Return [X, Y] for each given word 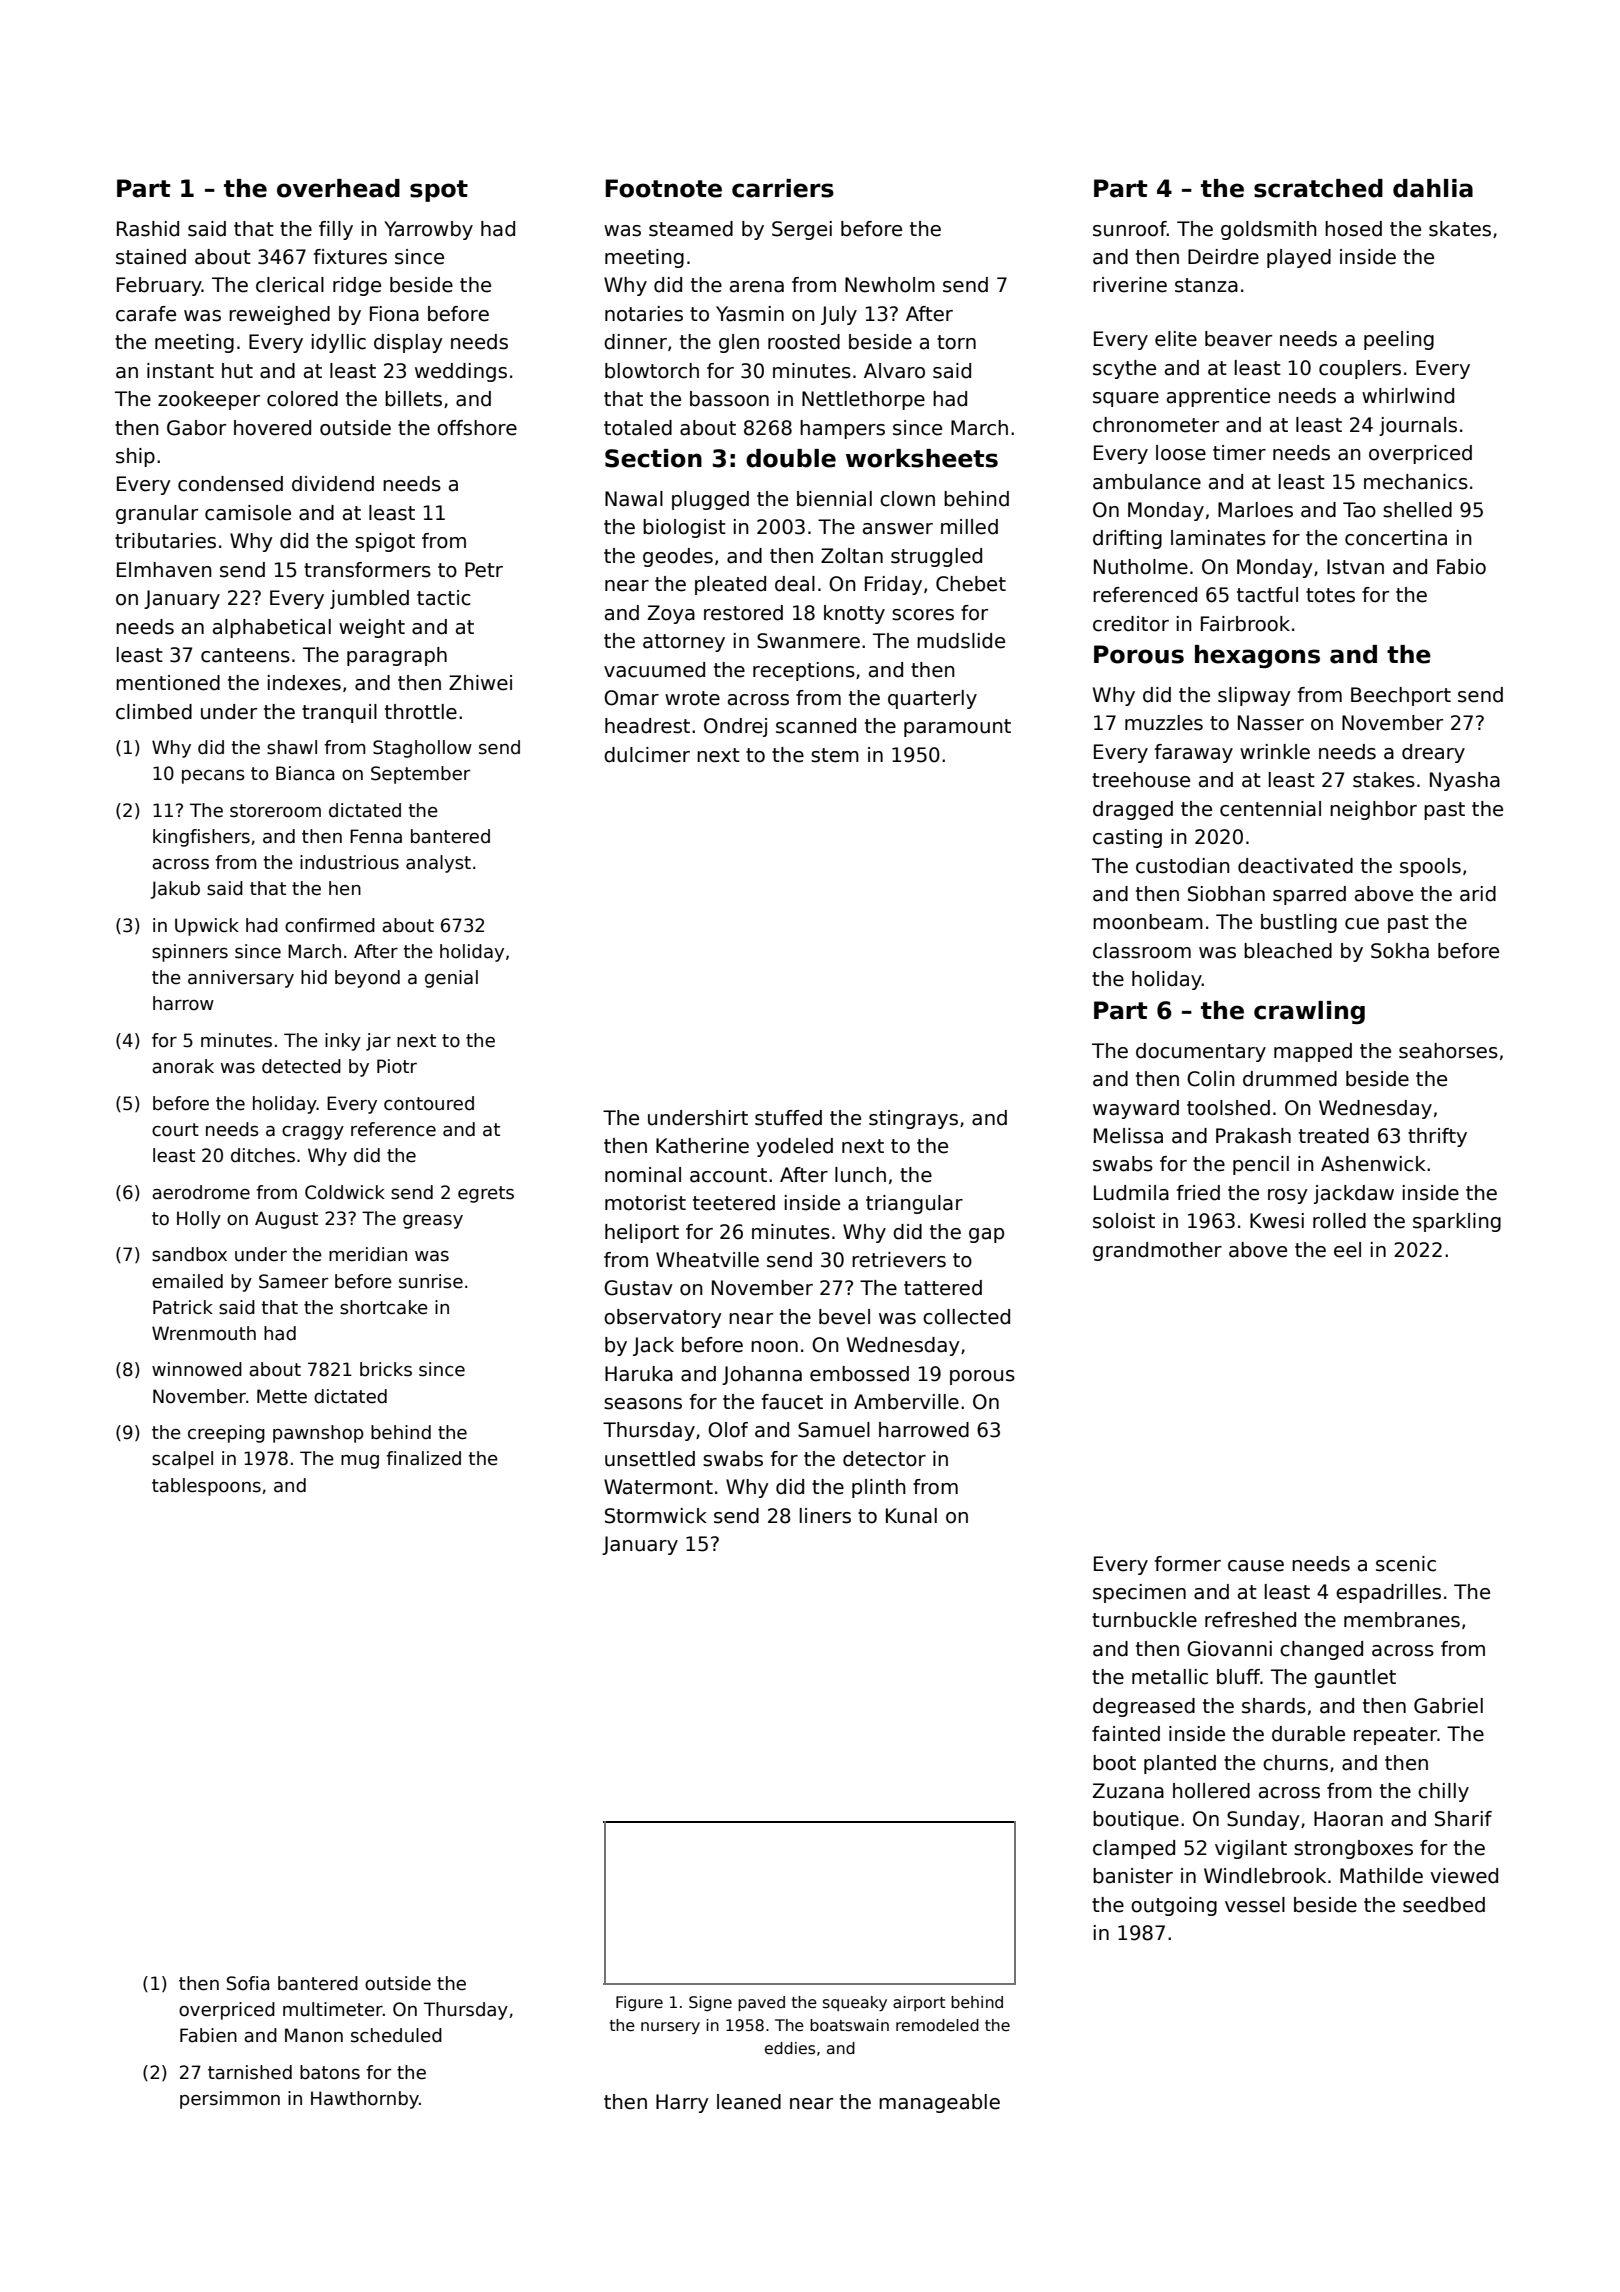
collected [966, 1317]
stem [835, 755]
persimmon [230, 2100]
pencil [1261, 1165]
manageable [939, 2103]
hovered [272, 428]
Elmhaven [164, 570]
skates [1460, 229]
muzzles [1164, 723]
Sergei [802, 230]
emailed [187, 1281]
